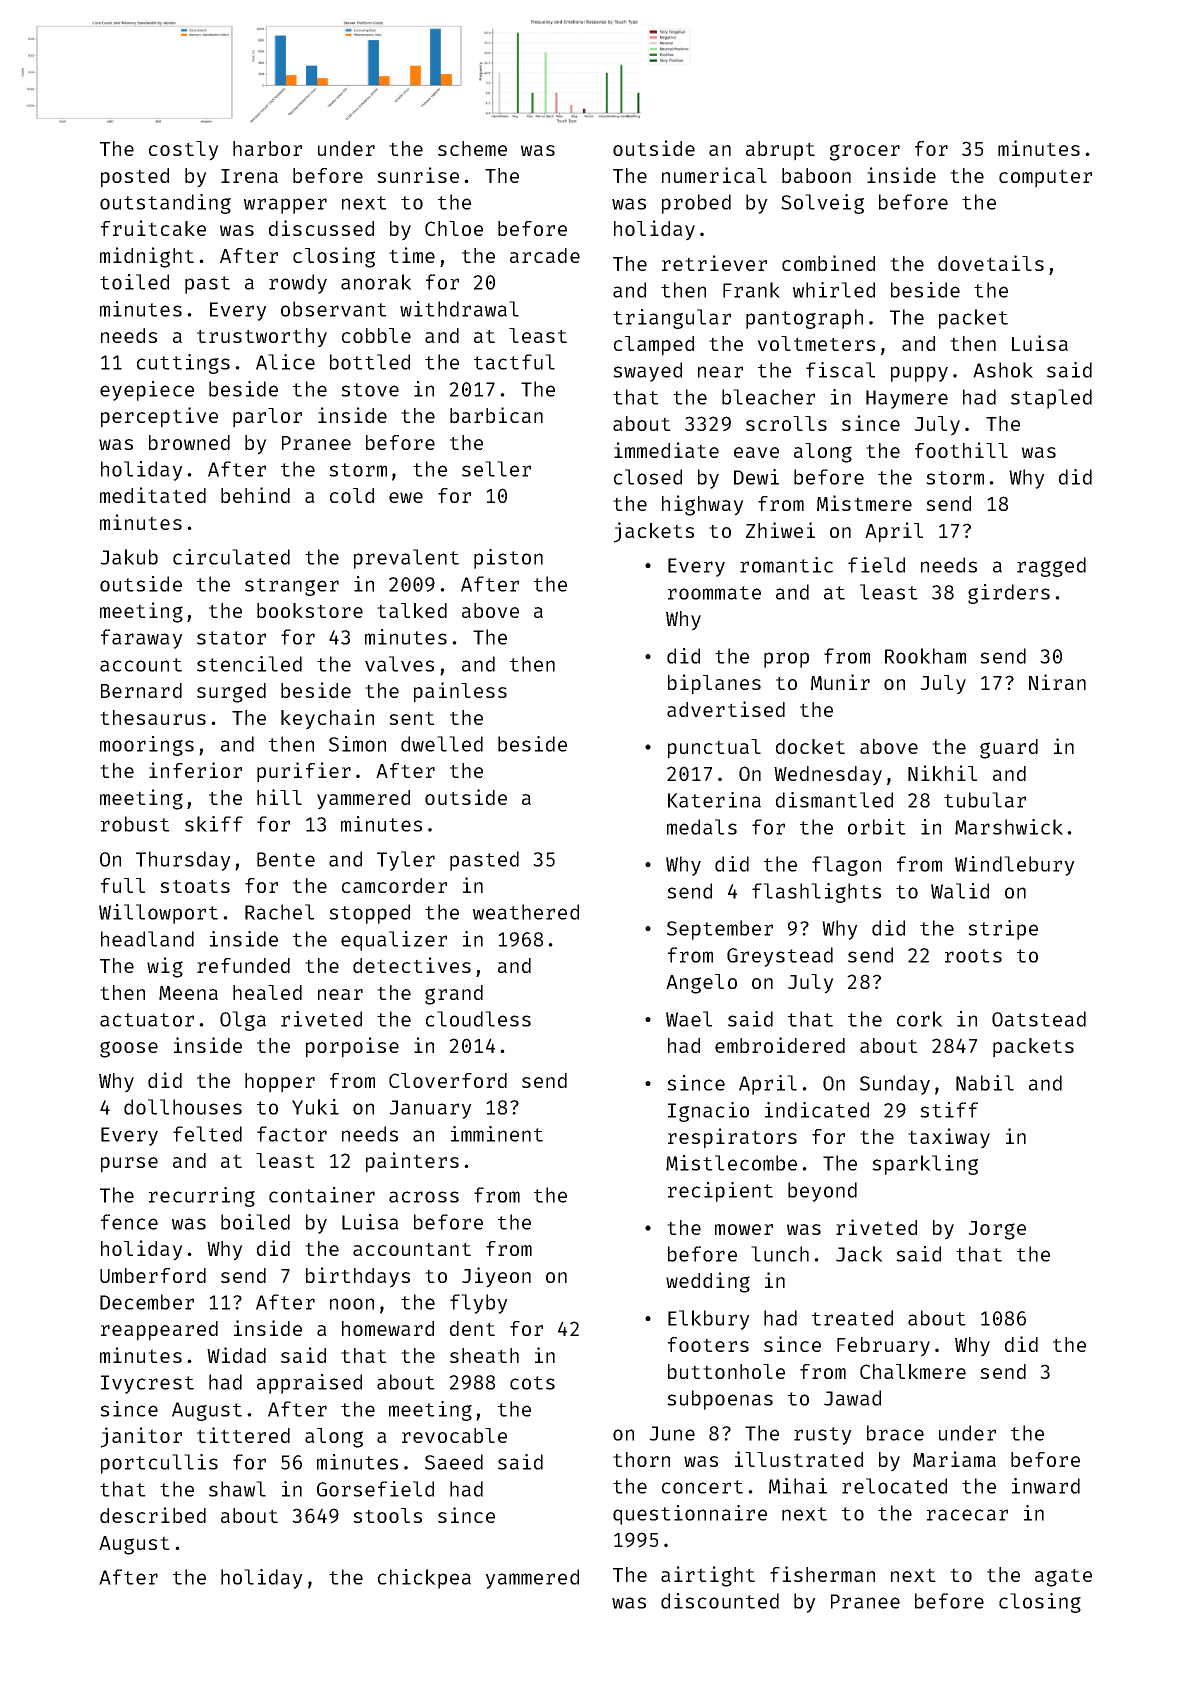 The height and width of the image is (1690, 1195). What do you see at coordinates (142, 639) in the image?
I see `faraway` at bounding box center [142, 639].
